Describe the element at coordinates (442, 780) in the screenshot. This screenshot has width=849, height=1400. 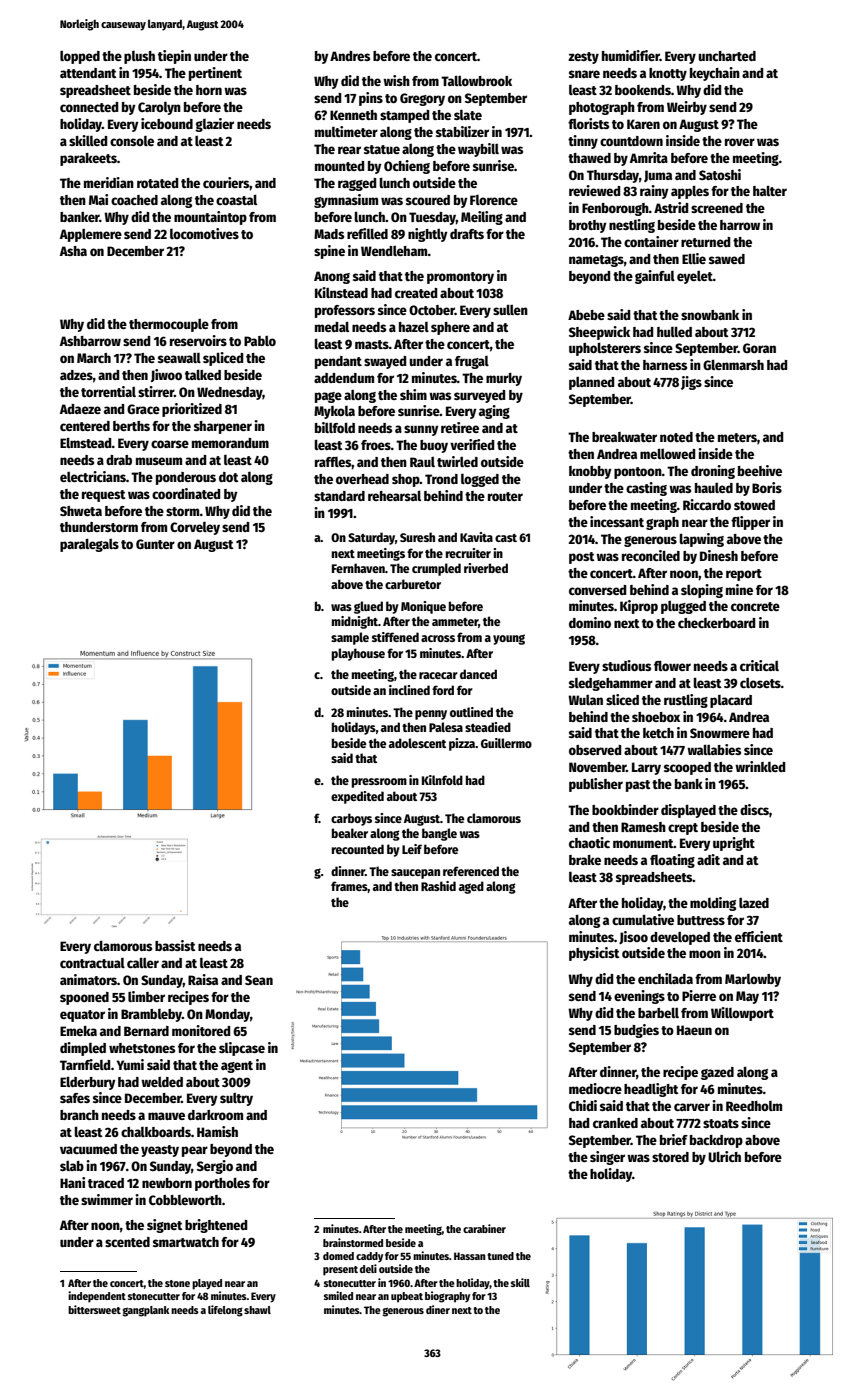
I see `Kilnfold` at that location.
